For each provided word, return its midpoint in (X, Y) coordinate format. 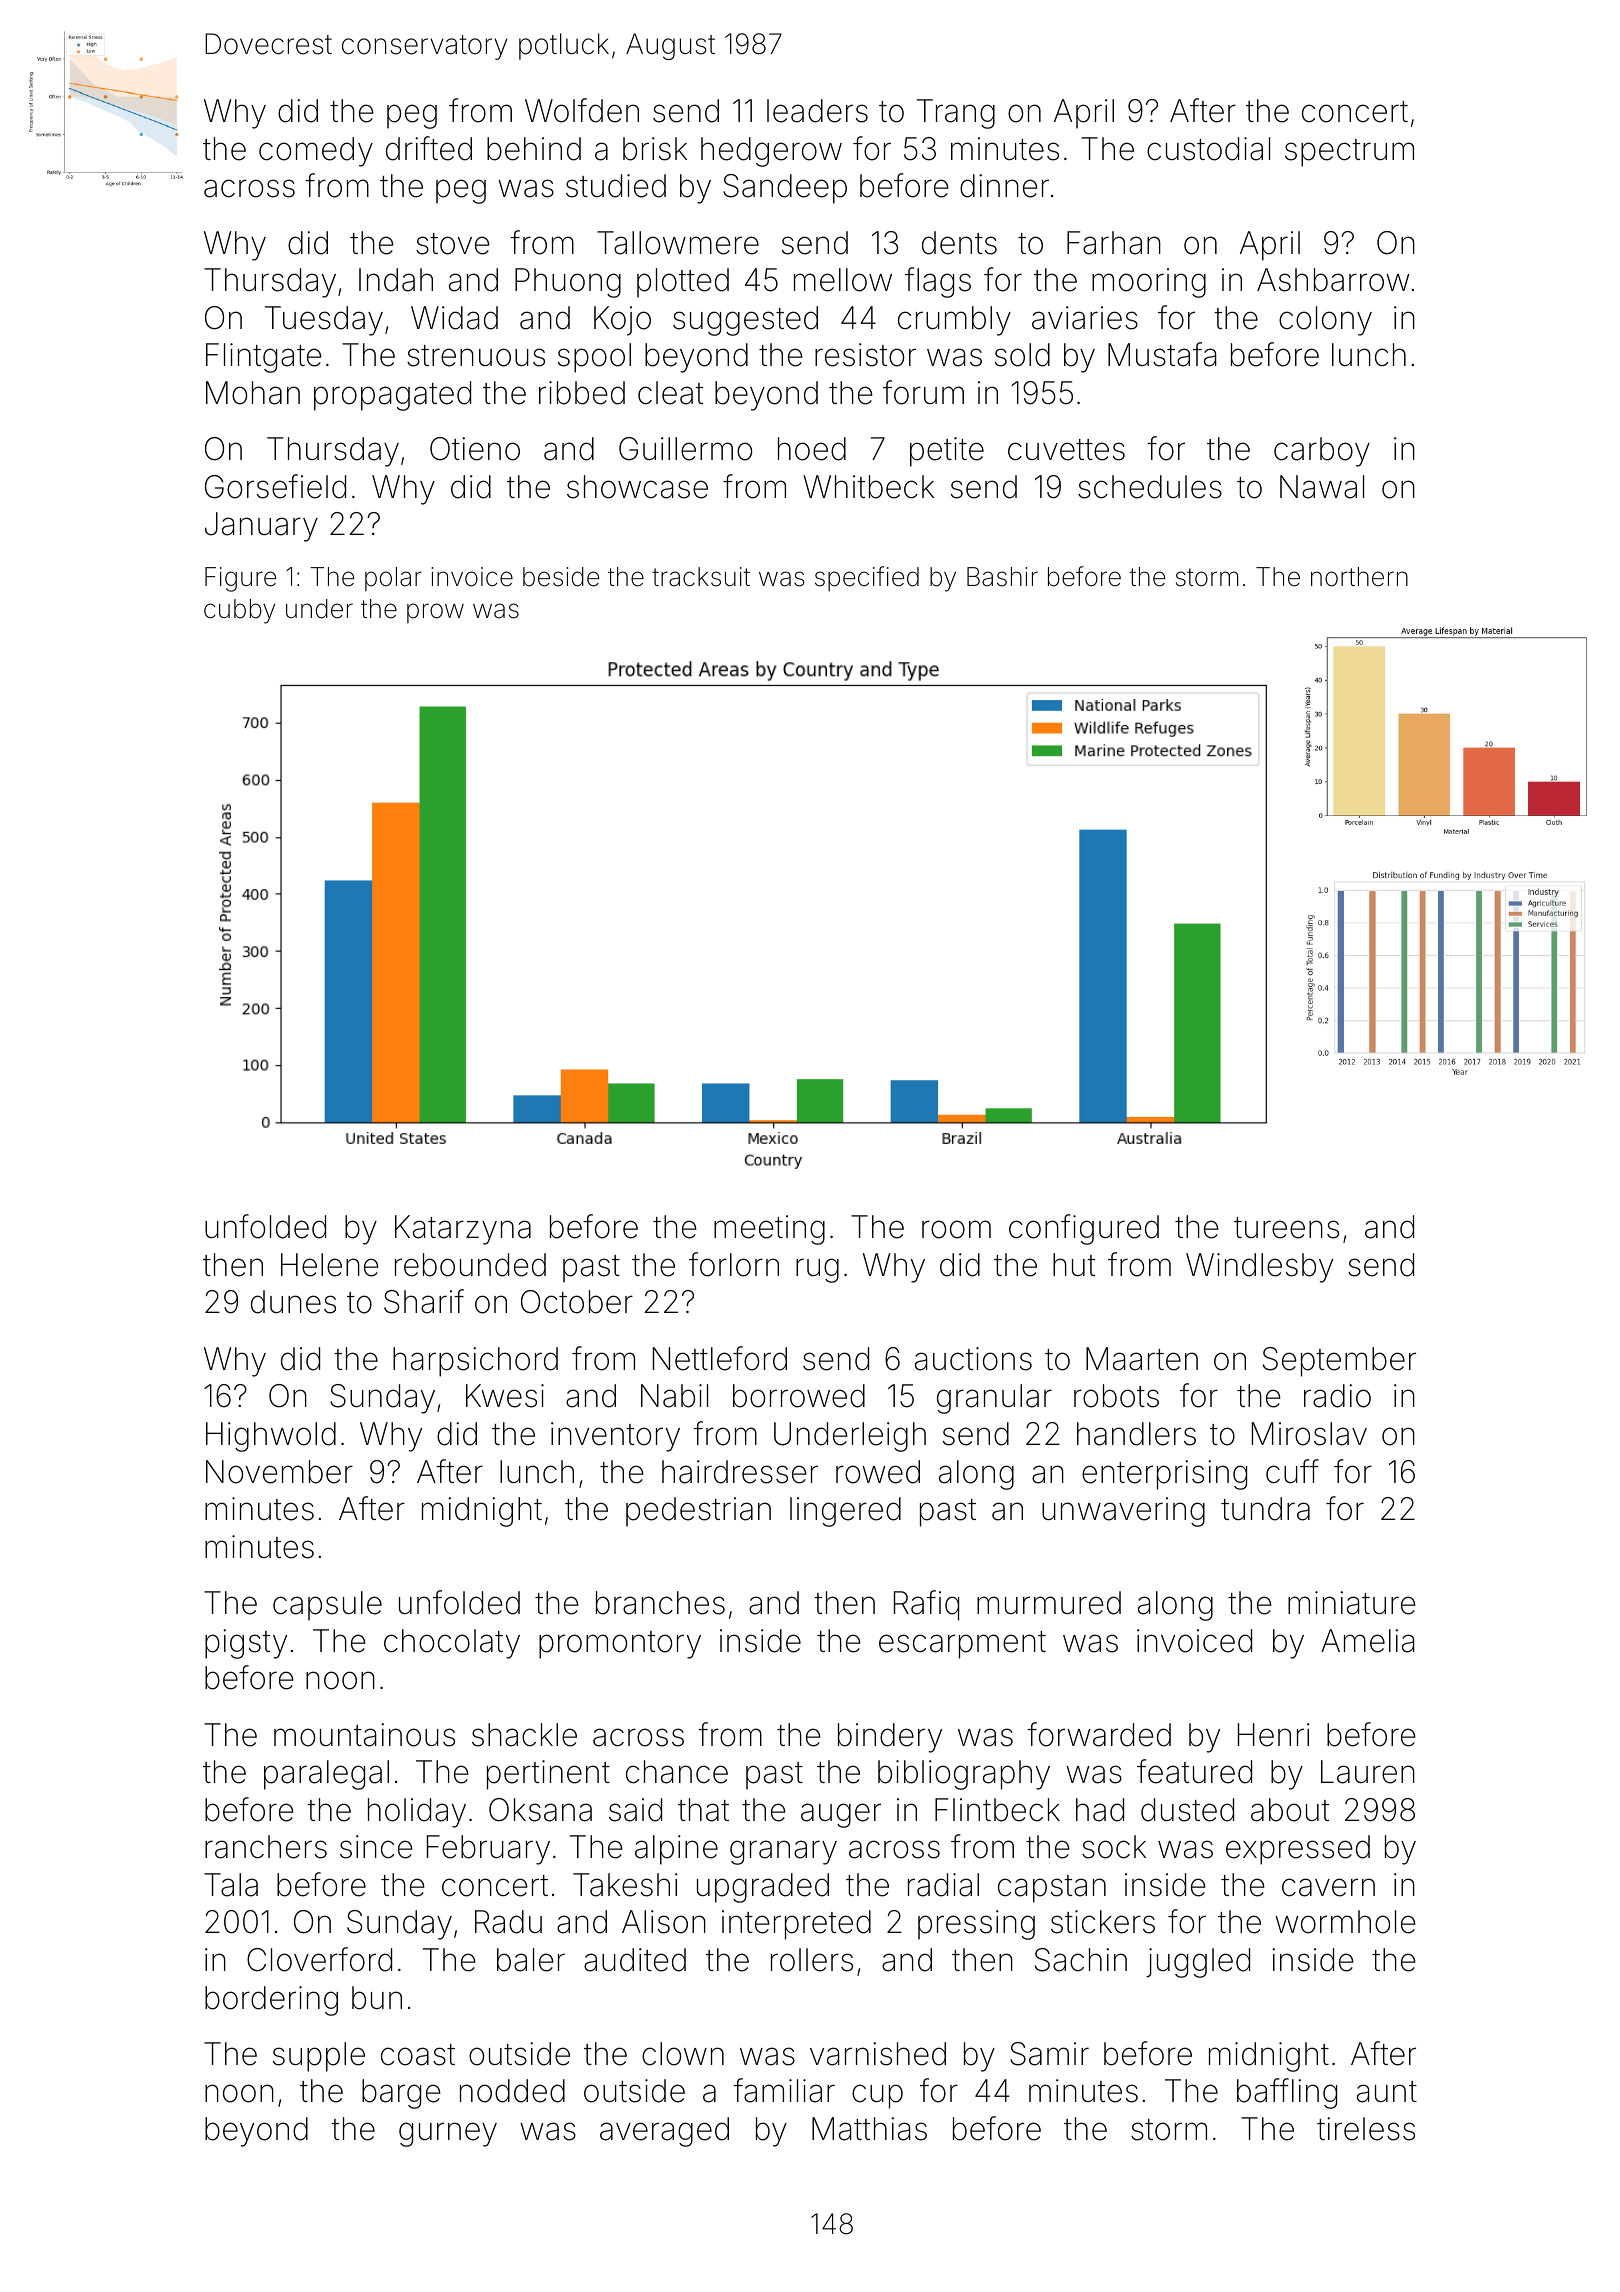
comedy (316, 152)
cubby (239, 611)
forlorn (734, 1264)
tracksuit (701, 577)
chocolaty (452, 1644)
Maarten (1142, 1359)
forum (923, 392)
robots (1116, 1396)
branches (660, 1603)
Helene (330, 1265)
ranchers (266, 1847)
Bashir (1002, 577)
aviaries (1085, 318)
